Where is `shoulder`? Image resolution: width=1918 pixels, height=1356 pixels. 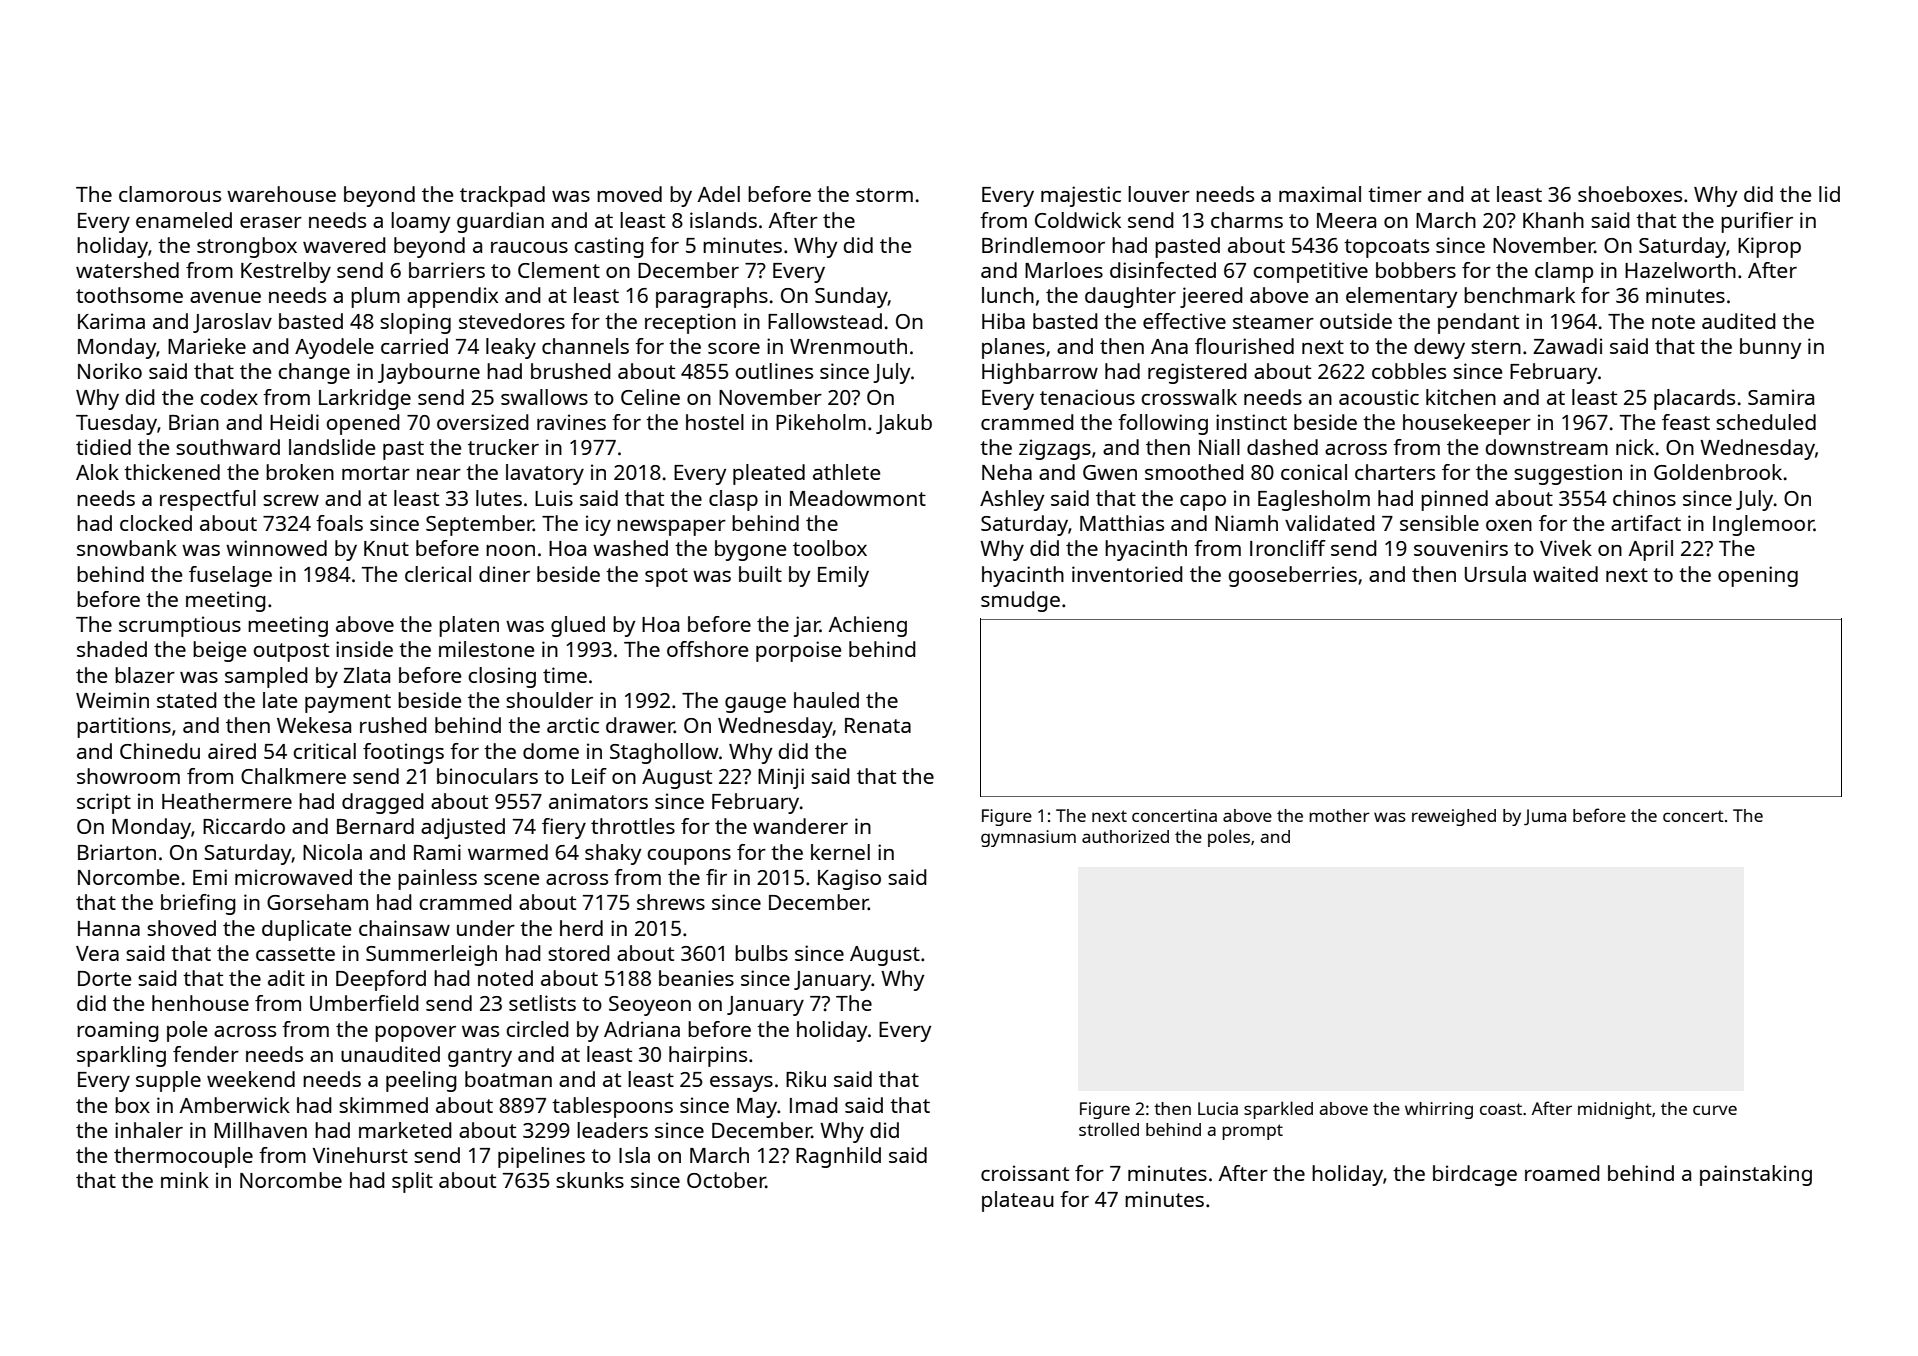
shoulder is located at coordinates (549, 700).
